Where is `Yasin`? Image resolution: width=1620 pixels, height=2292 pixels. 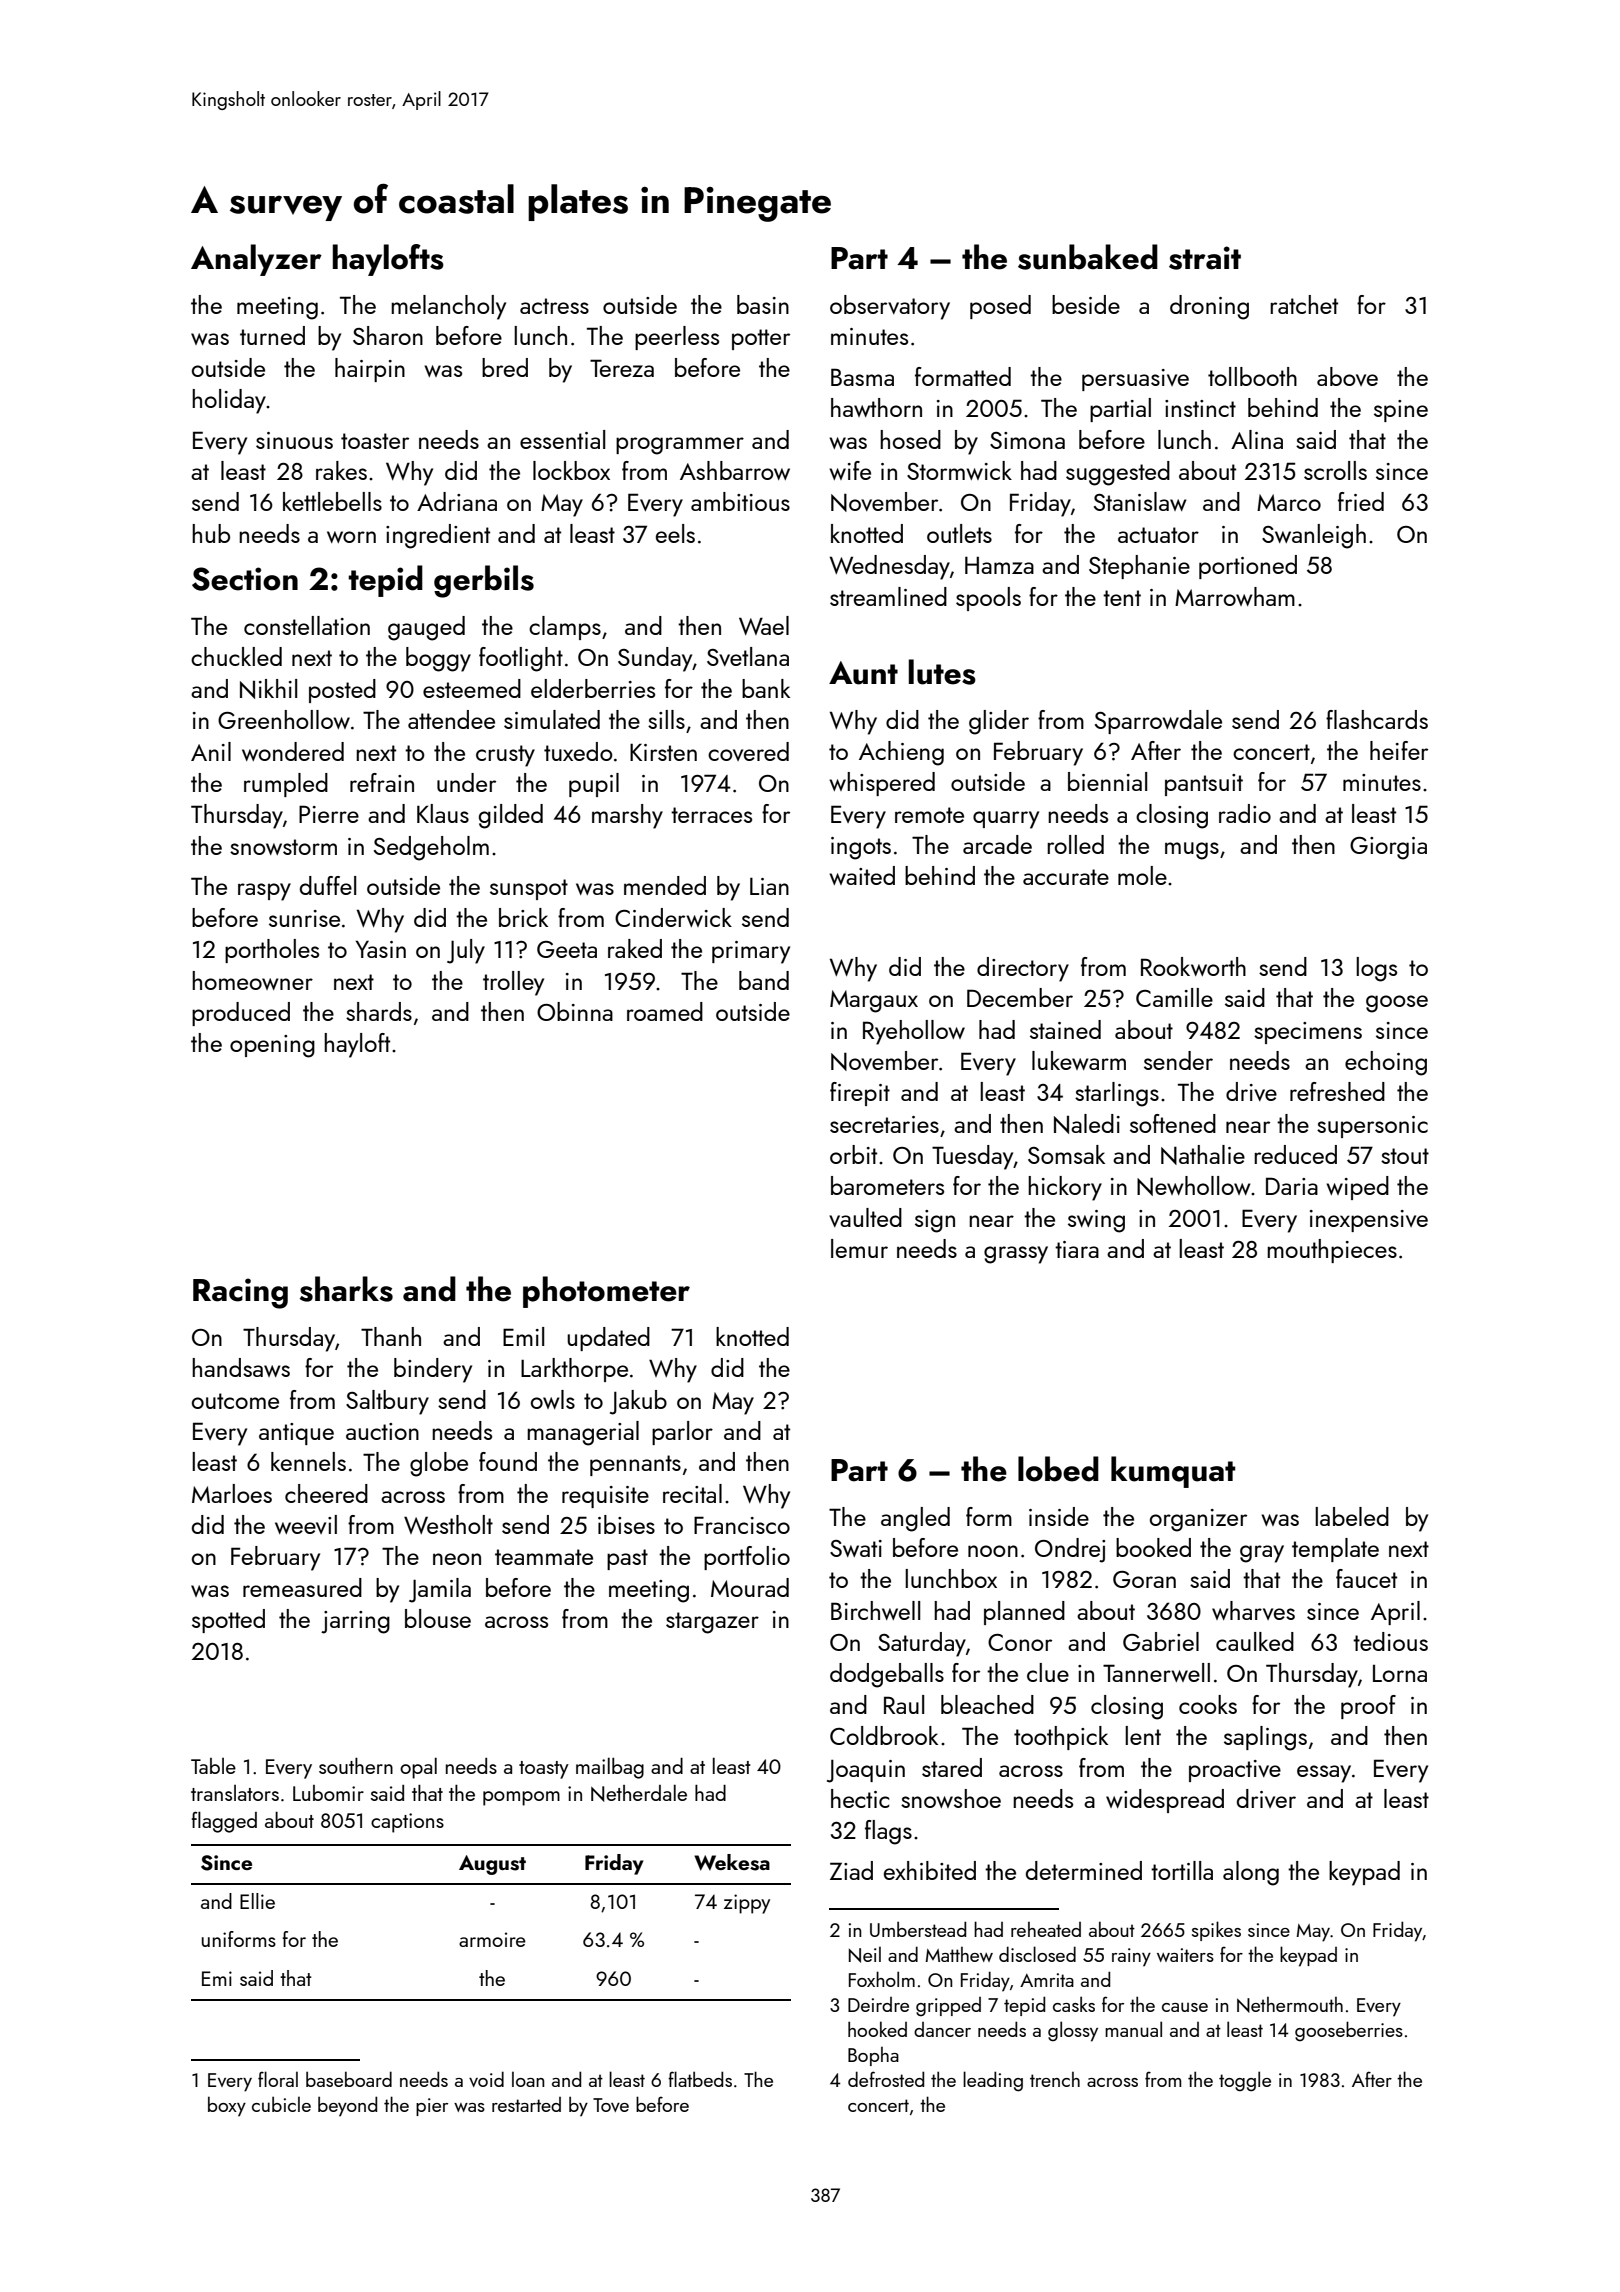 Yasin is located at coordinates (381, 949).
